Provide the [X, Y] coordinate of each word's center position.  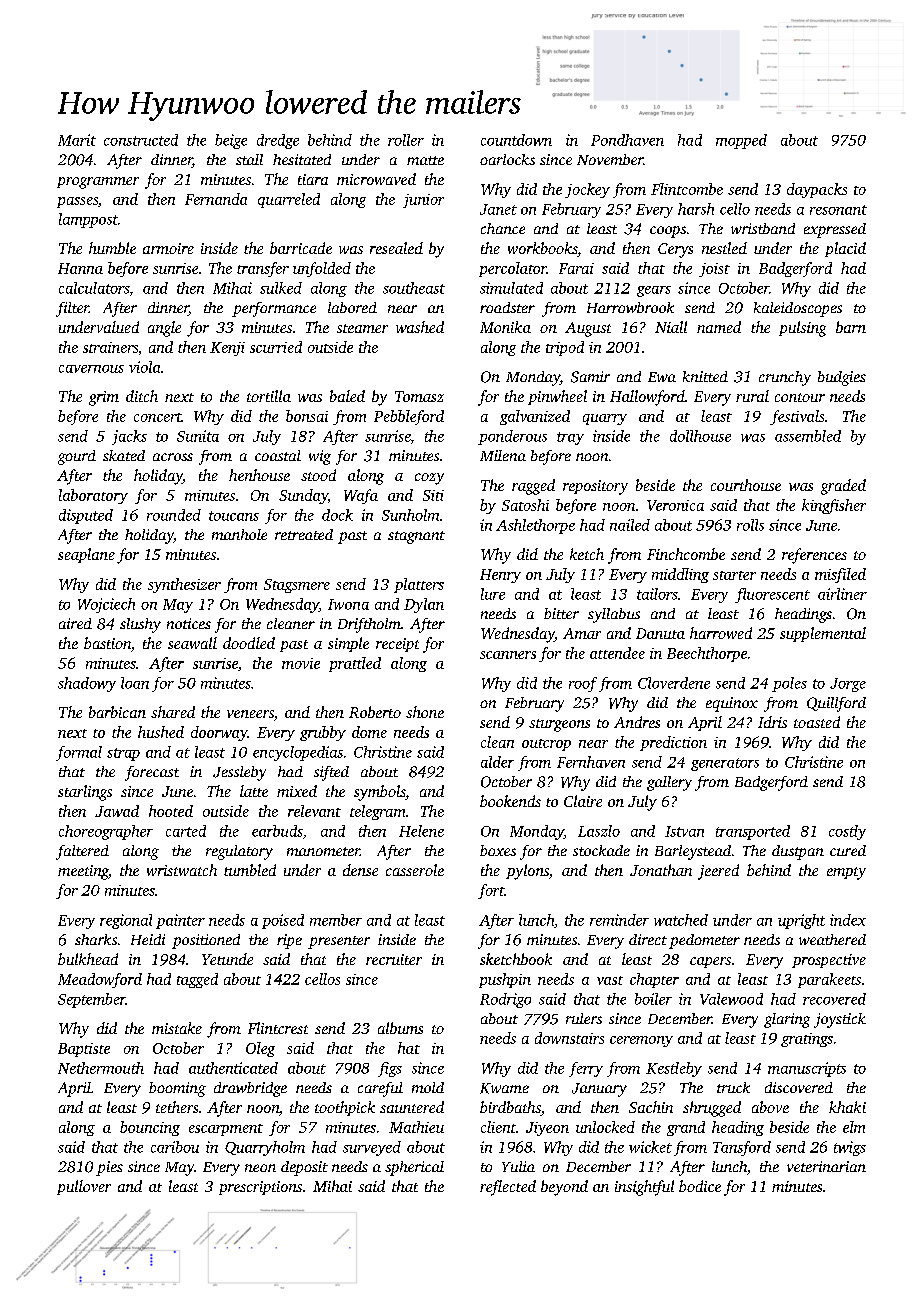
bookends [510, 801]
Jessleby [239, 773]
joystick [840, 1020]
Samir [590, 377]
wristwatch [182, 870]
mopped [741, 141]
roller [406, 140]
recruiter [394, 959]
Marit [77, 140]
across [173, 457]
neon [260, 1168]
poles [789, 684]
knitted [705, 376]
